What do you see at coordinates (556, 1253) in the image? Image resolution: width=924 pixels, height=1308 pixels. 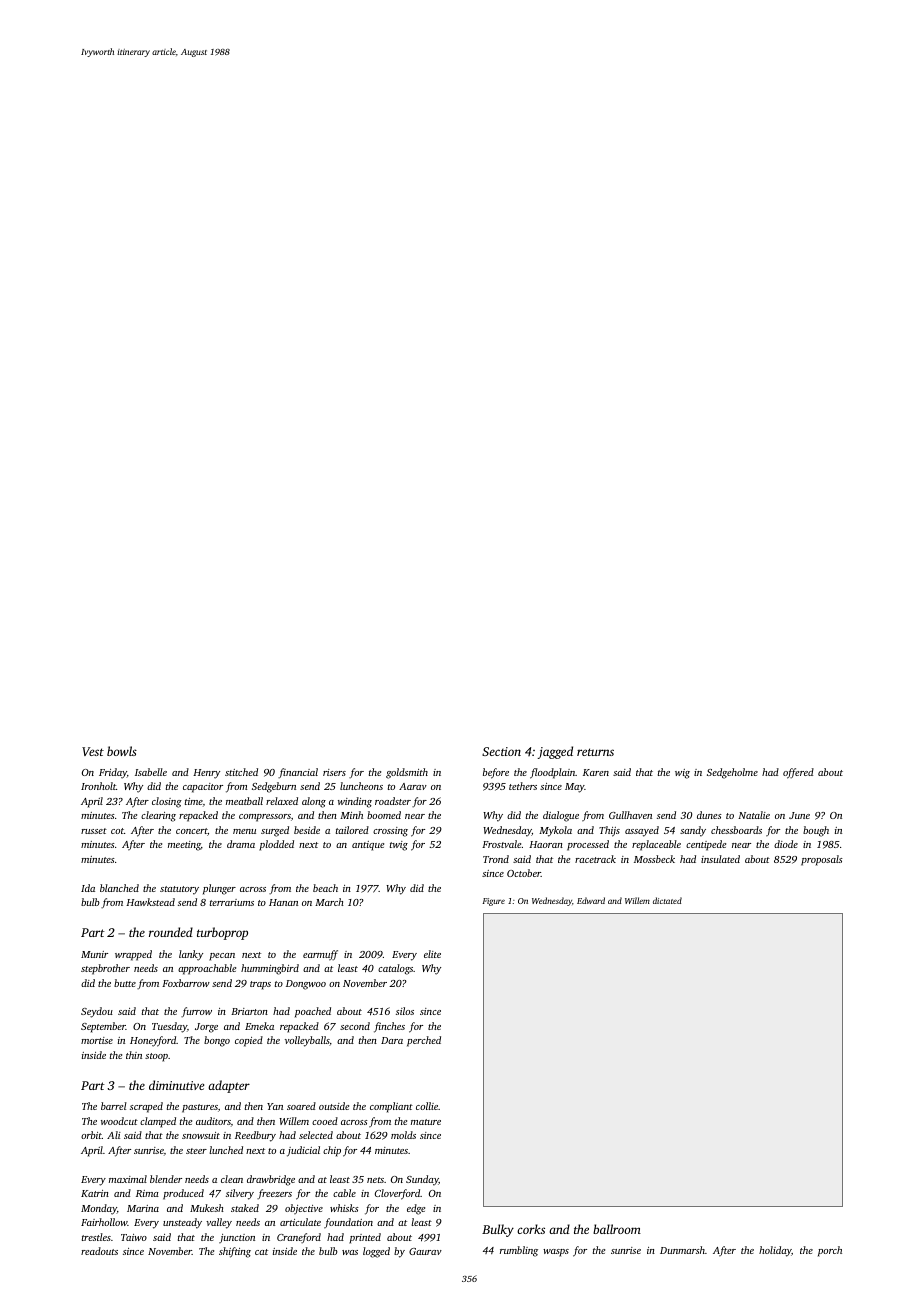 I see `wasps` at bounding box center [556, 1253].
